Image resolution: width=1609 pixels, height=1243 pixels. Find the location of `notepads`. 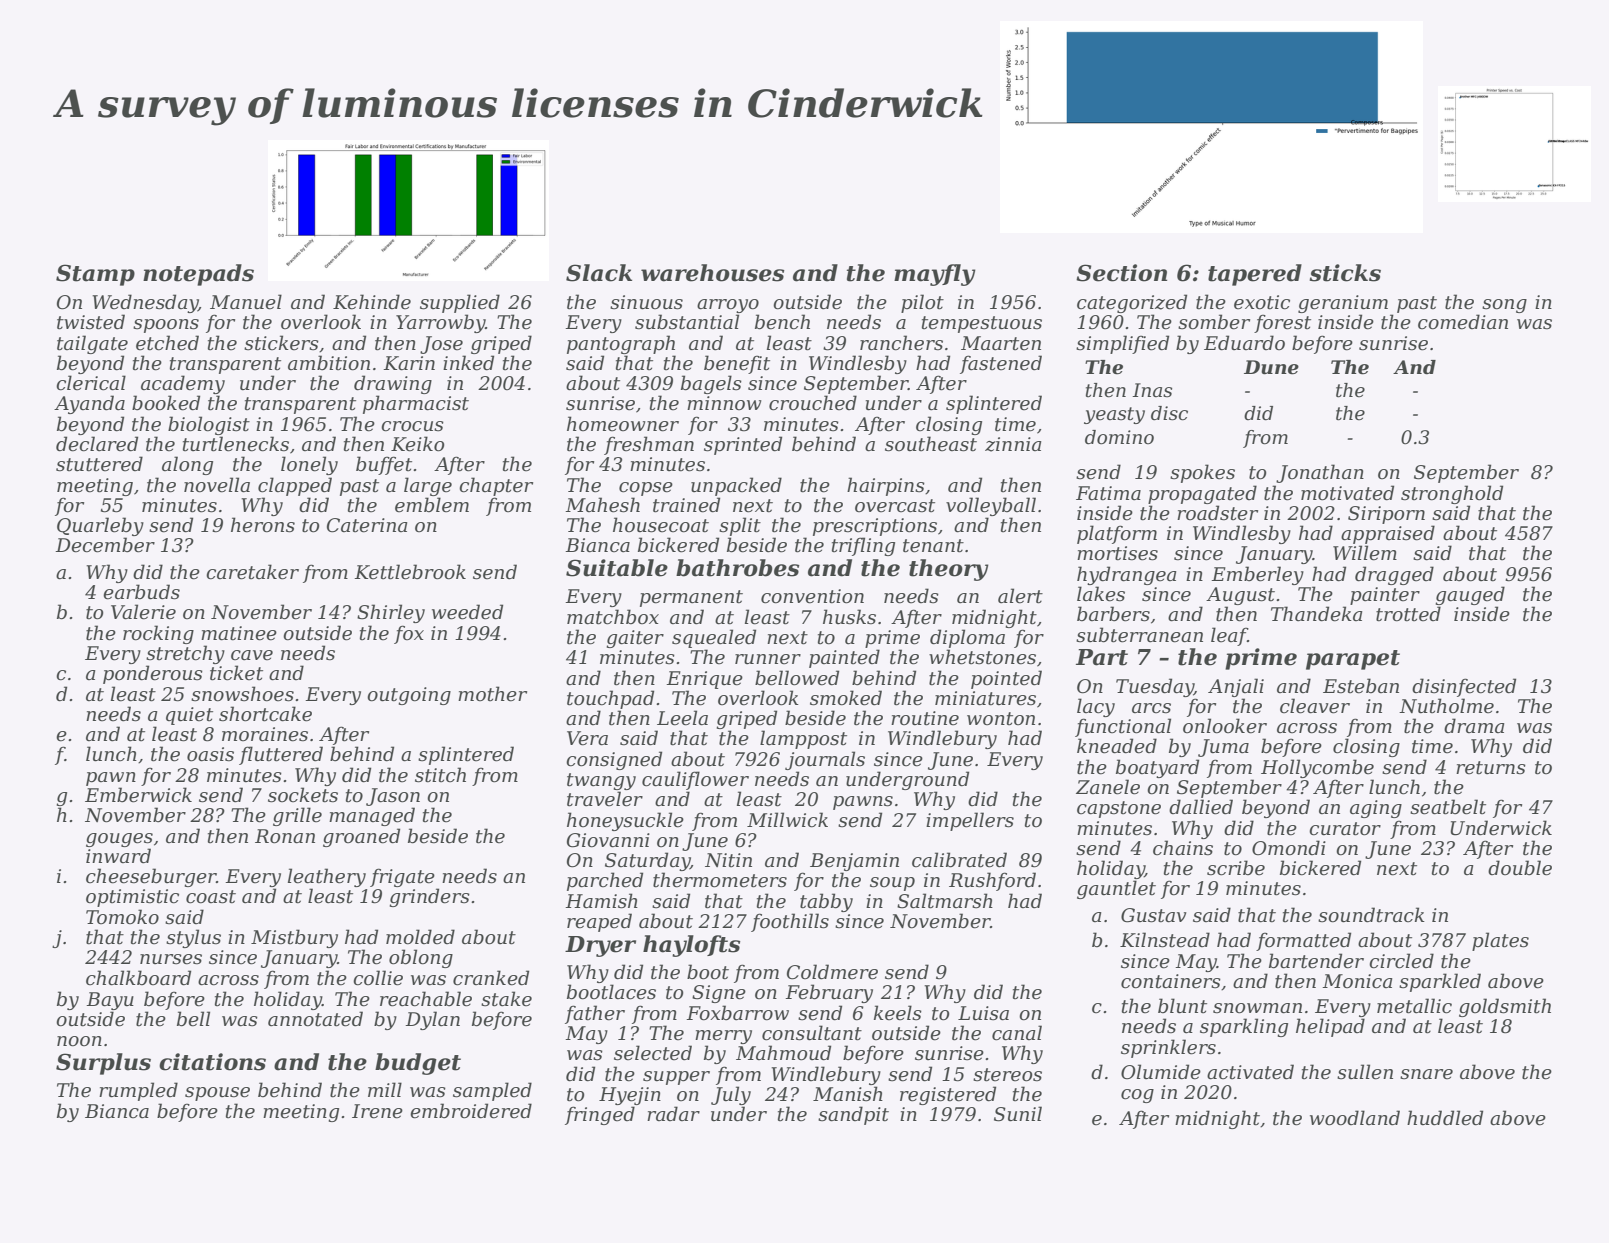

notepads is located at coordinates (198, 275).
